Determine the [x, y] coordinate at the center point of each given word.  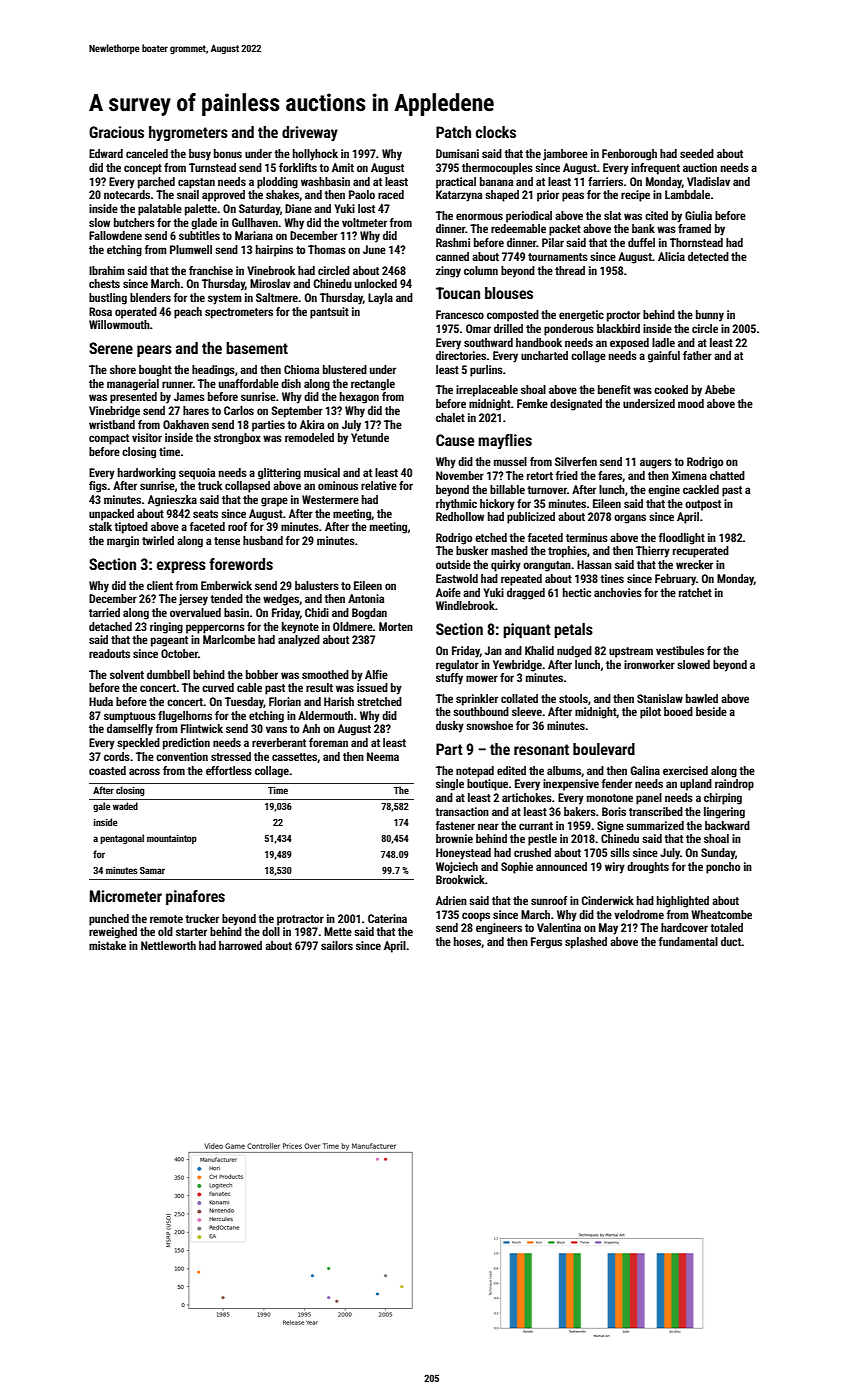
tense [227, 541]
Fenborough [629, 155]
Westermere [330, 499]
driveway [310, 133]
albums [564, 770]
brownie [454, 838]
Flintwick [202, 728]
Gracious [116, 132]
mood [691, 403]
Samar [152, 870]
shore [123, 369]
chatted [727, 475]
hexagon [359, 398]
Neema [383, 756]
